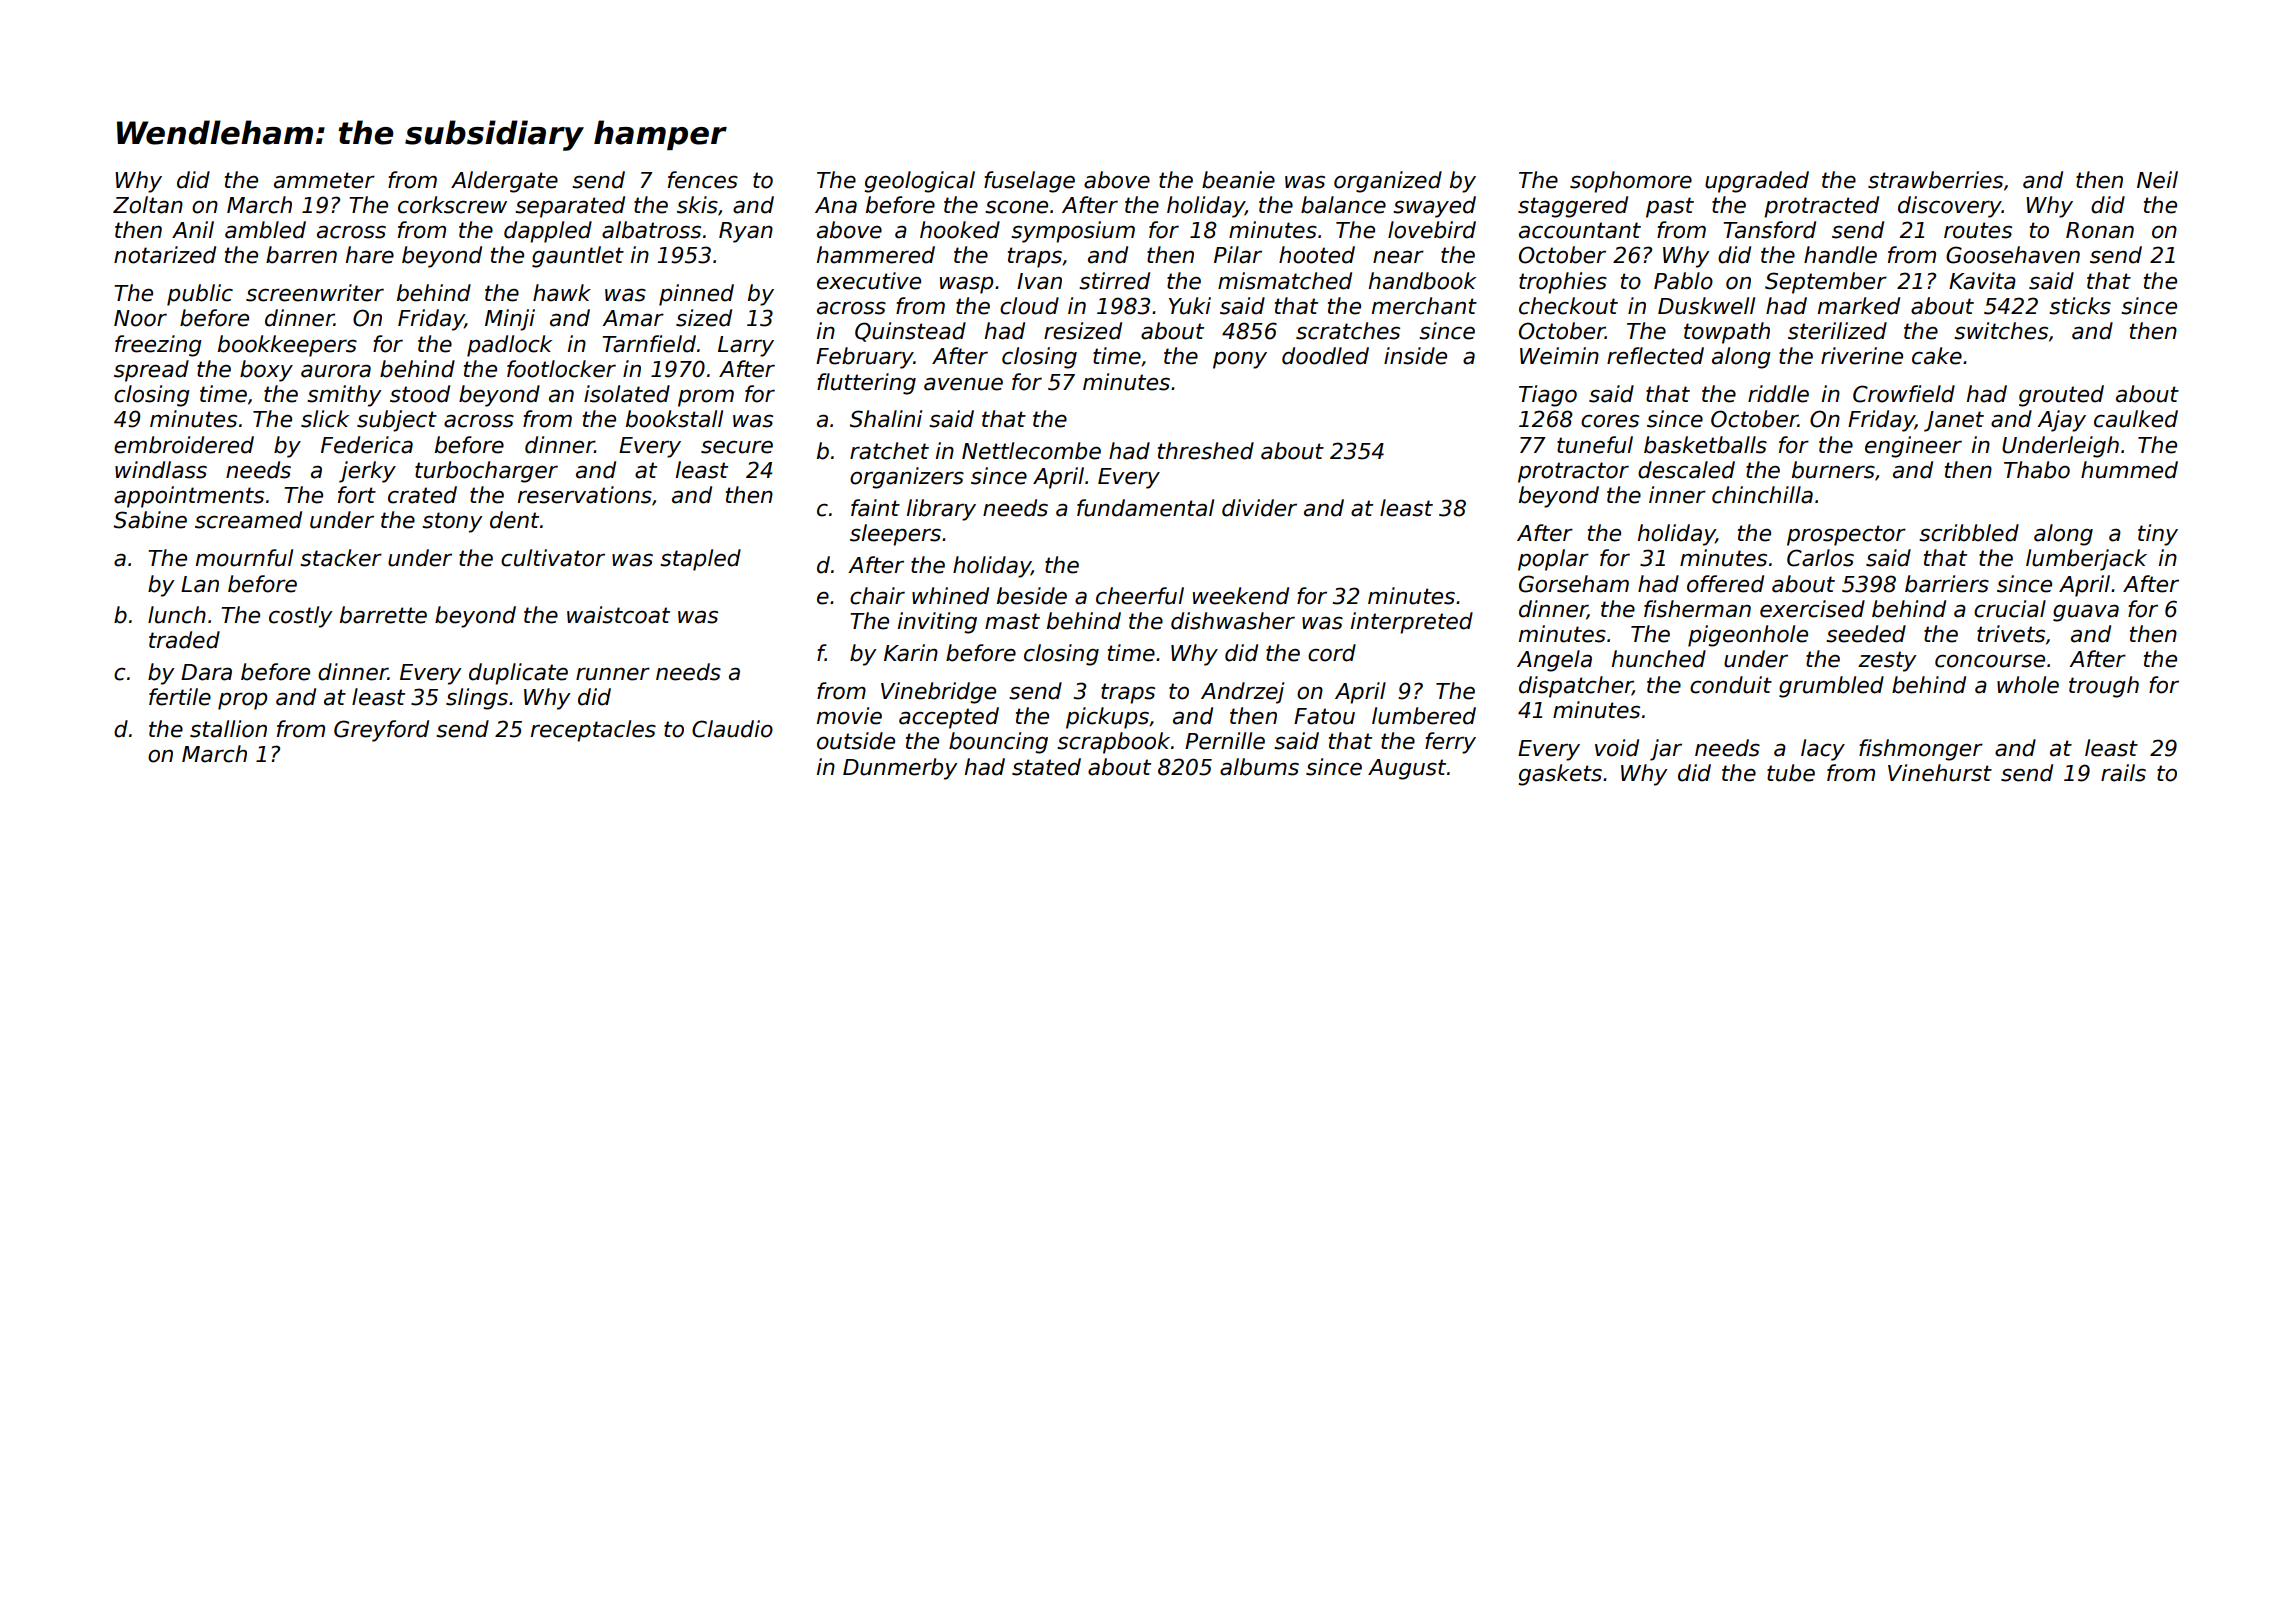  I want to click on Dunmerby, so click(900, 769).
